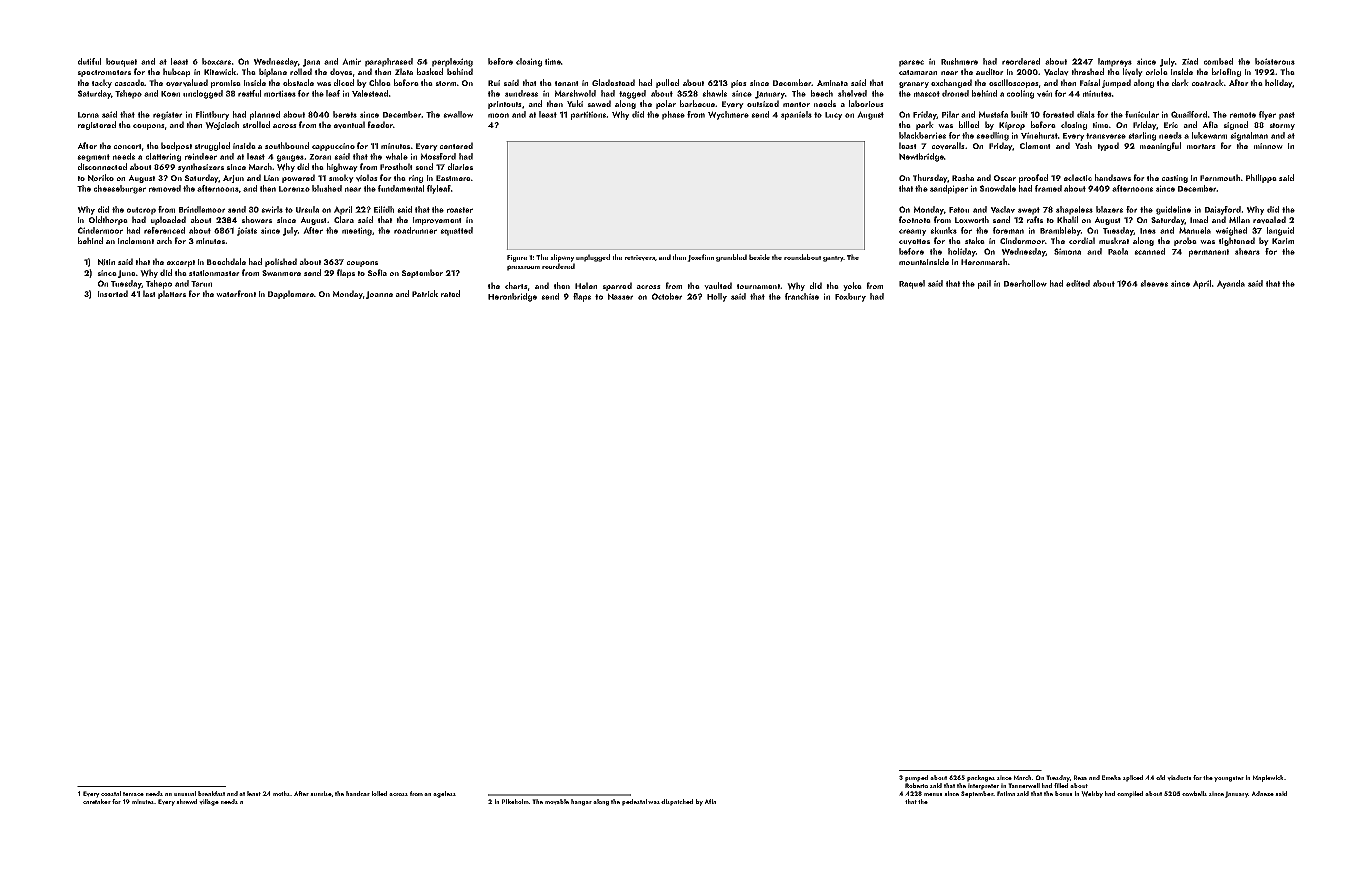  What do you see at coordinates (634, 802) in the page?
I see `pedestal` at bounding box center [634, 802].
